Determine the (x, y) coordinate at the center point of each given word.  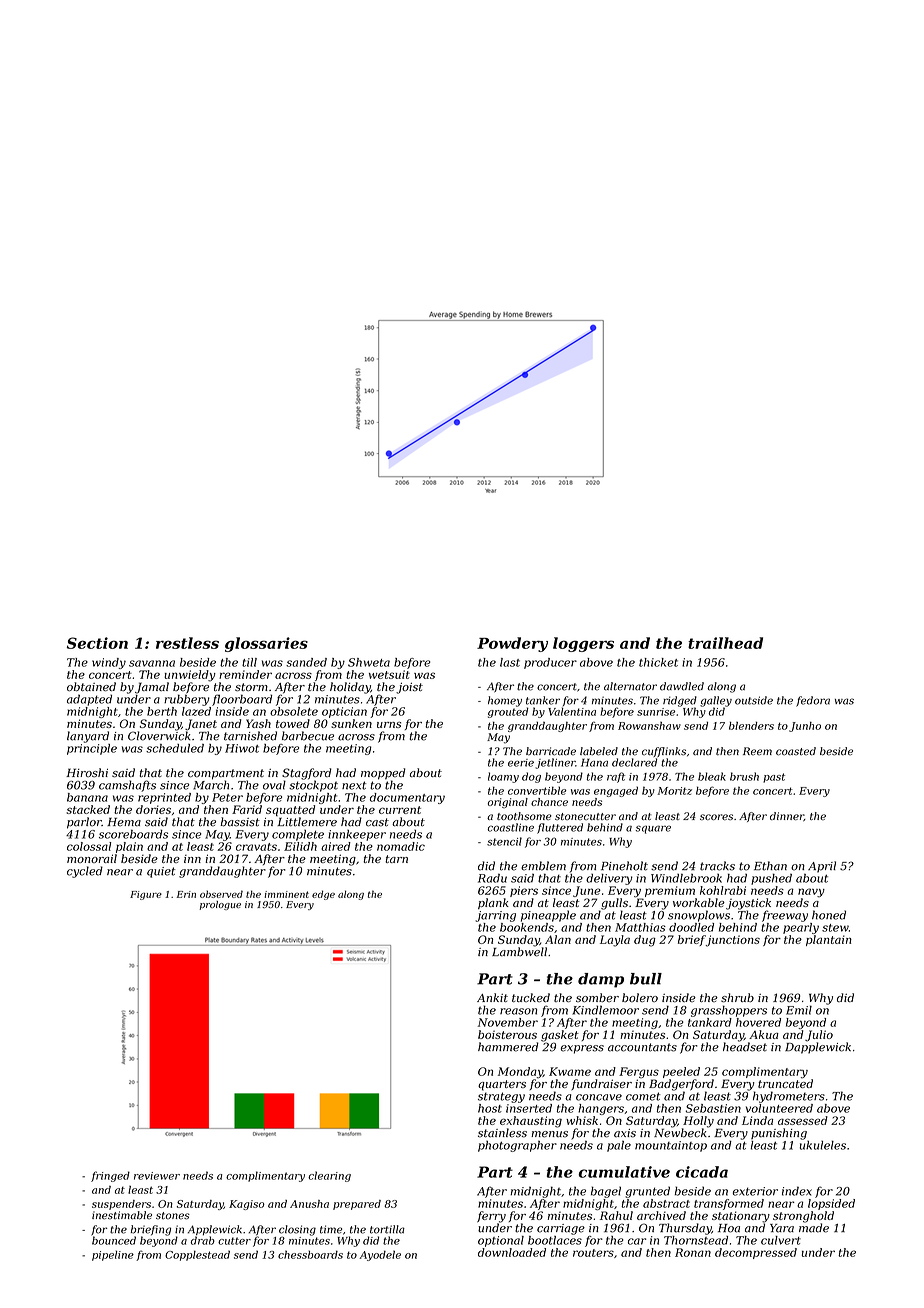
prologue (220, 905)
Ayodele (380, 1255)
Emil (799, 1010)
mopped (383, 774)
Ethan (770, 866)
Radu (492, 878)
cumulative (624, 1172)
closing (297, 1230)
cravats (256, 847)
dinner (787, 816)
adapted (89, 700)
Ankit (492, 997)
